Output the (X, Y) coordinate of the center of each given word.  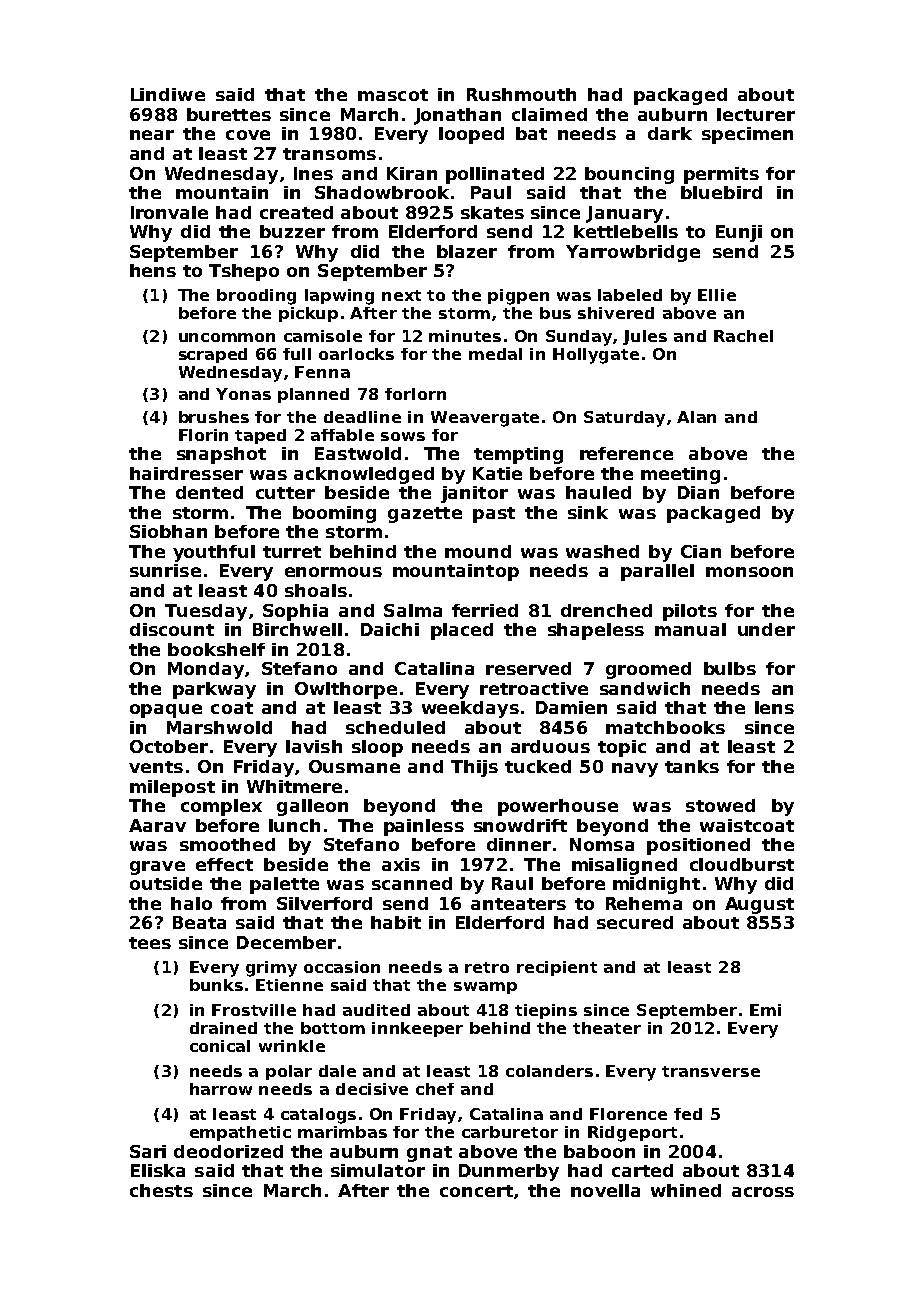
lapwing (339, 297)
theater (607, 1028)
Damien (571, 707)
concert (476, 1191)
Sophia (295, 612)
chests (161, 1190)
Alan (696, 417)
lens (774, 707)
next (401, 295)
